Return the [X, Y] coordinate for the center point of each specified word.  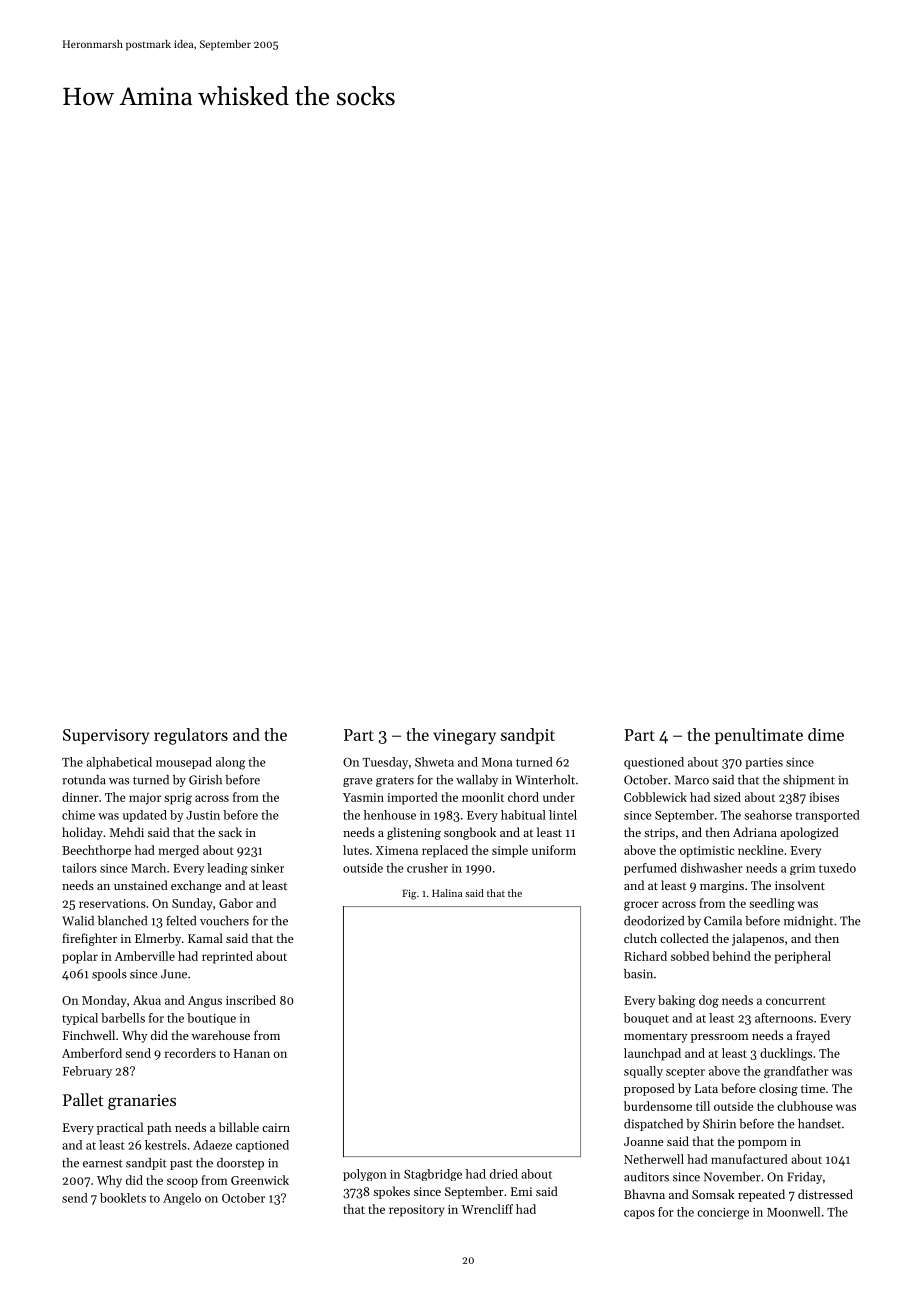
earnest [103, 1163]
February [87, 1072]
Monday [104, 1001]
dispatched [653, 1125]
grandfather [796, 1072]
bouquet [646, 1019]
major [145, 799]
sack [230, 832]
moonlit [483, 797]
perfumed [650, 869]
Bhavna [644, 1194]
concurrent [796, 1001]
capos [639, 1214]
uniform [554, 850]
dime [826, 734]
